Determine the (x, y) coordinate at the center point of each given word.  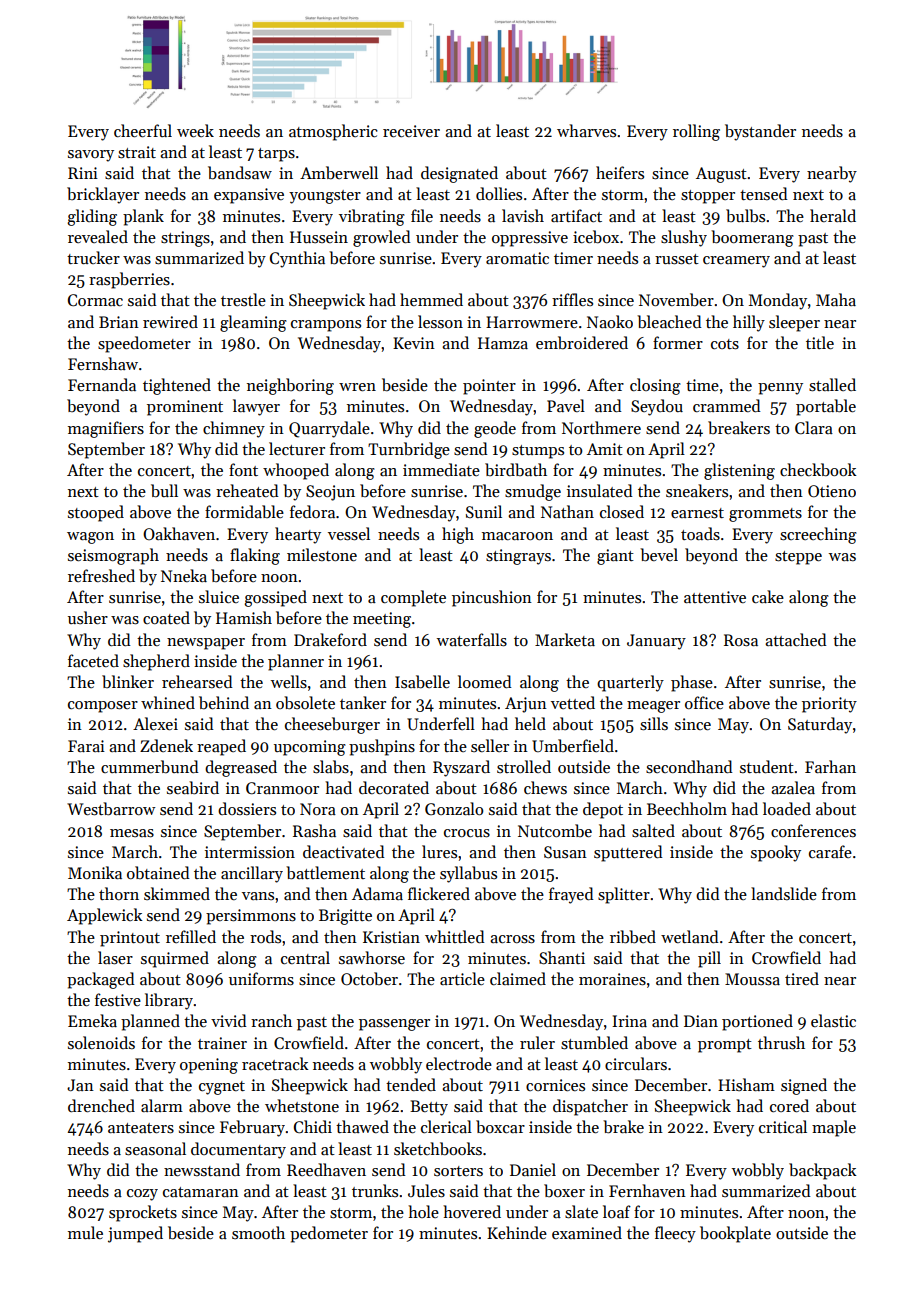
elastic (833, 1020)
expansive (249, 196)
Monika (95, 872)
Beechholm (687, 808)
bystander (760, 132)
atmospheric (333, 132)
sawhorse (372, 957)
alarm (162, 1105)
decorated (394, 787)
